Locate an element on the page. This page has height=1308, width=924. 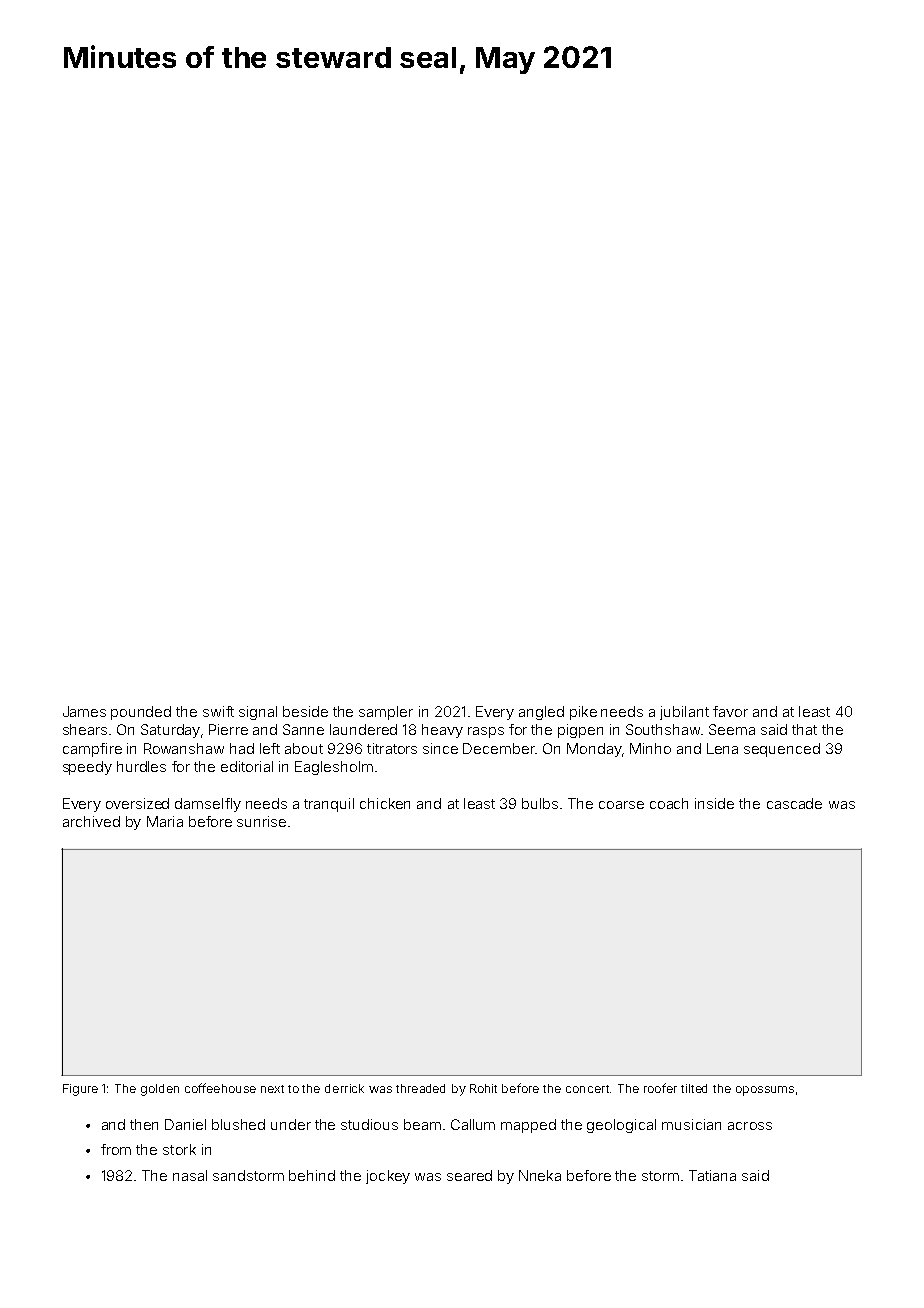
James is located at coordinates (84, 711).
